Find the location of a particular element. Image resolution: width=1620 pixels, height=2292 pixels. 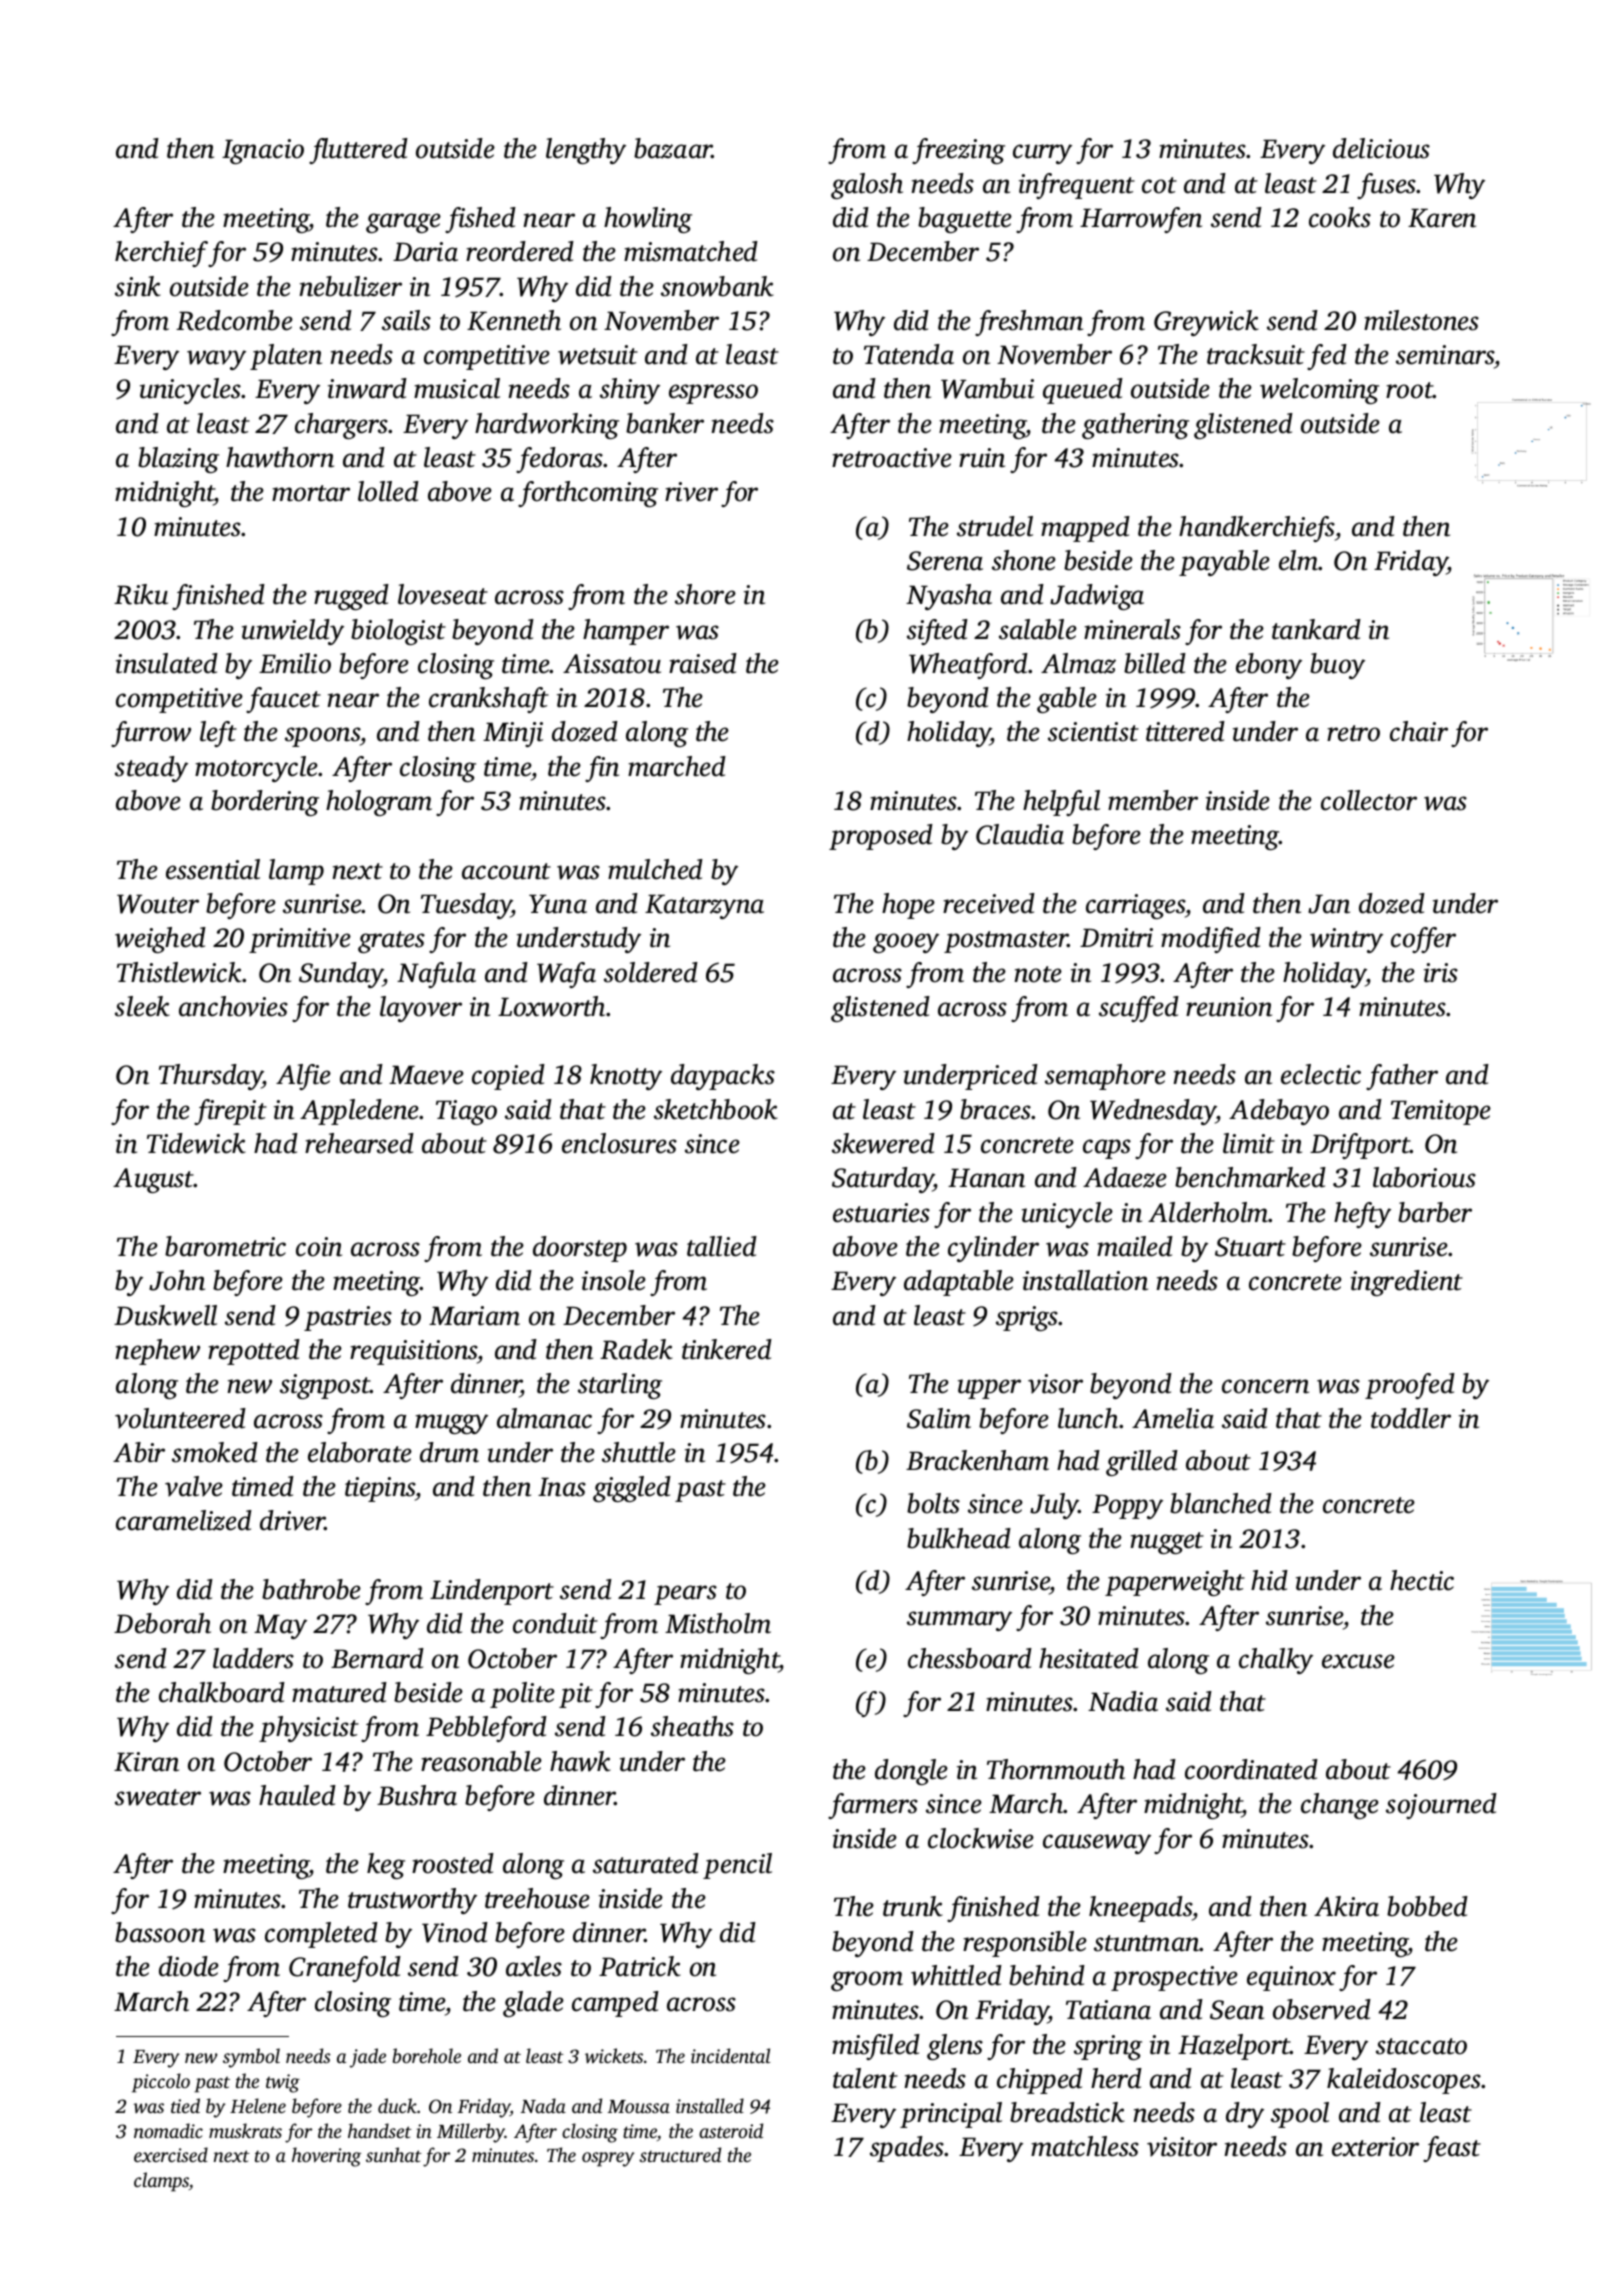

elm is located at coordinates (1298, 560).
